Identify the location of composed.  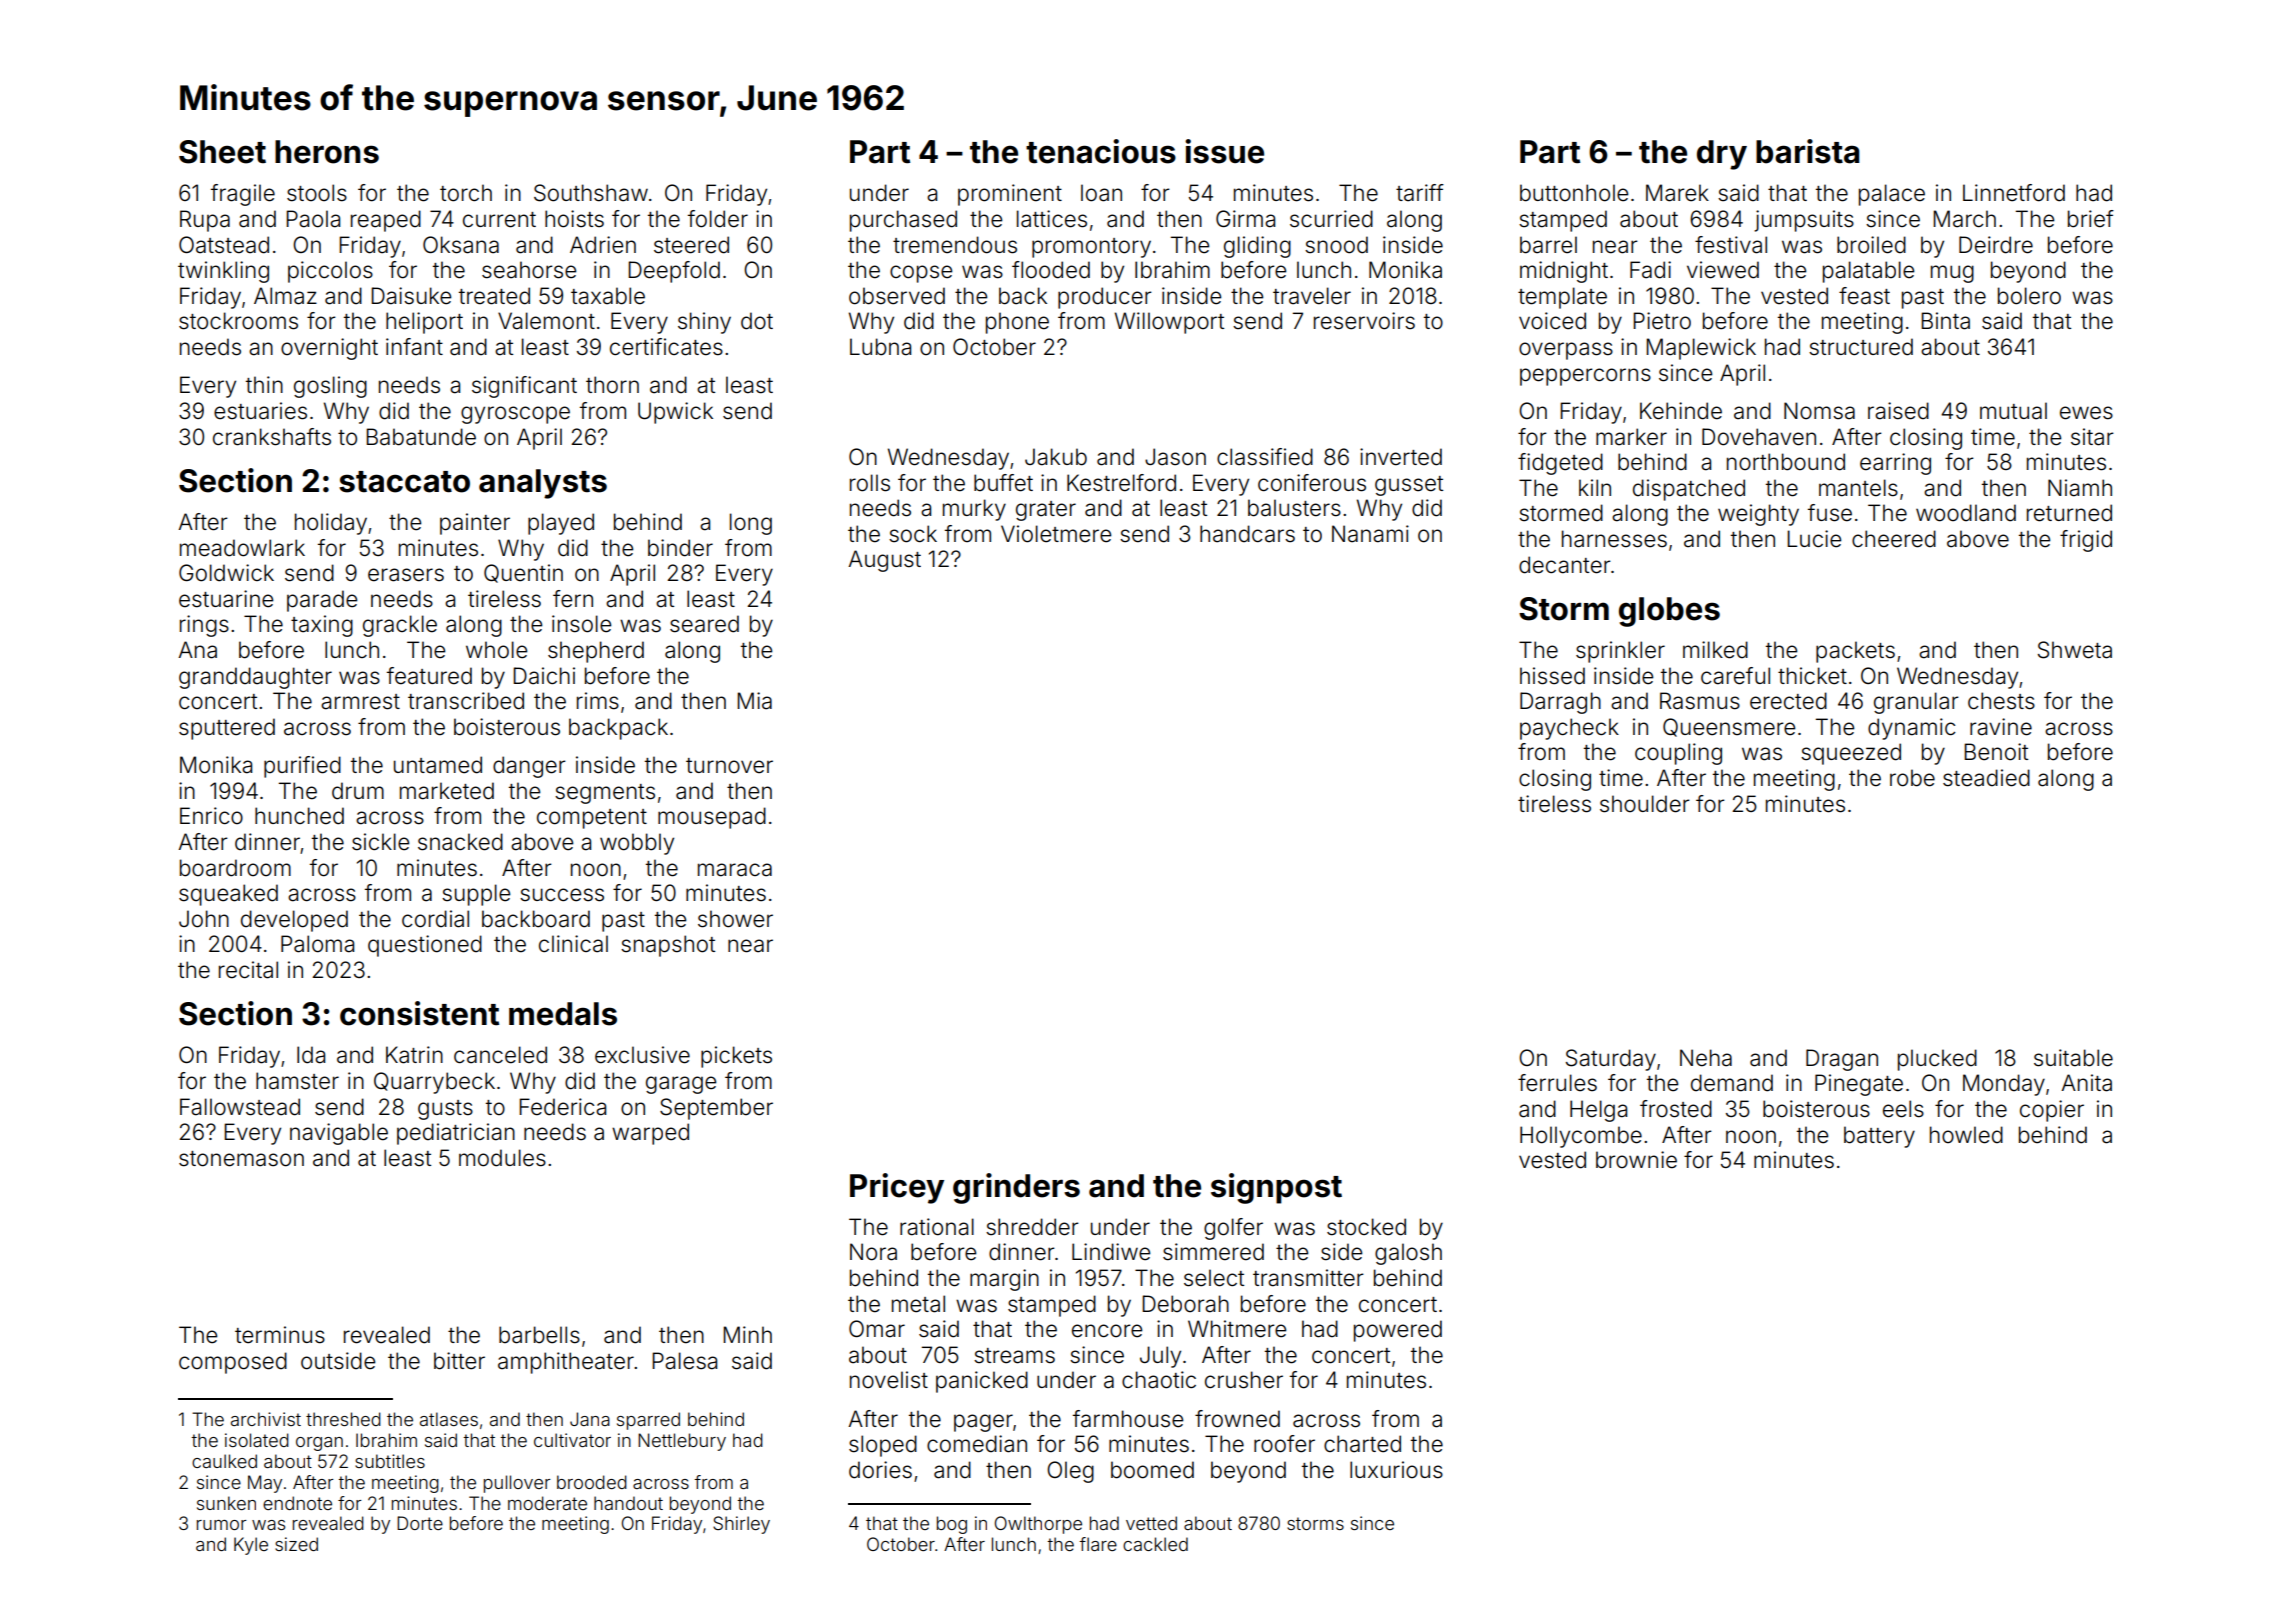
(233, 1363).
